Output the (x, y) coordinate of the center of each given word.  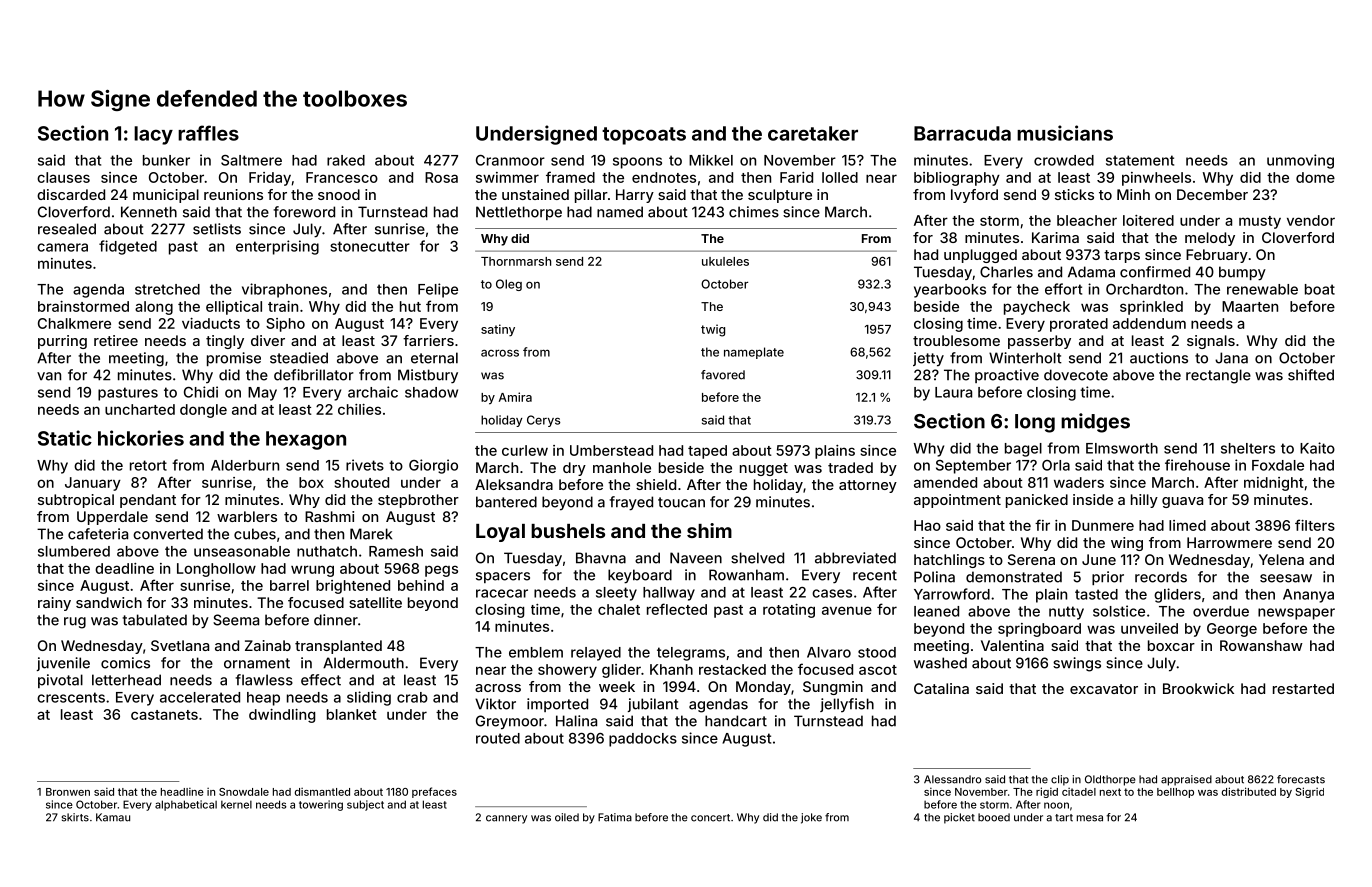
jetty (928, 359)
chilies (359, 409)
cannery (506, 819)
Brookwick (1198, 688)
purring (62, 342)
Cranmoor (510, 160)
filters (1315, 525)
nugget (764, 469)
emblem (536, 652)
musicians (1065, 133)
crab (412, 697)
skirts (75, 817)
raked (346, 160)
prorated (1079, 325)
